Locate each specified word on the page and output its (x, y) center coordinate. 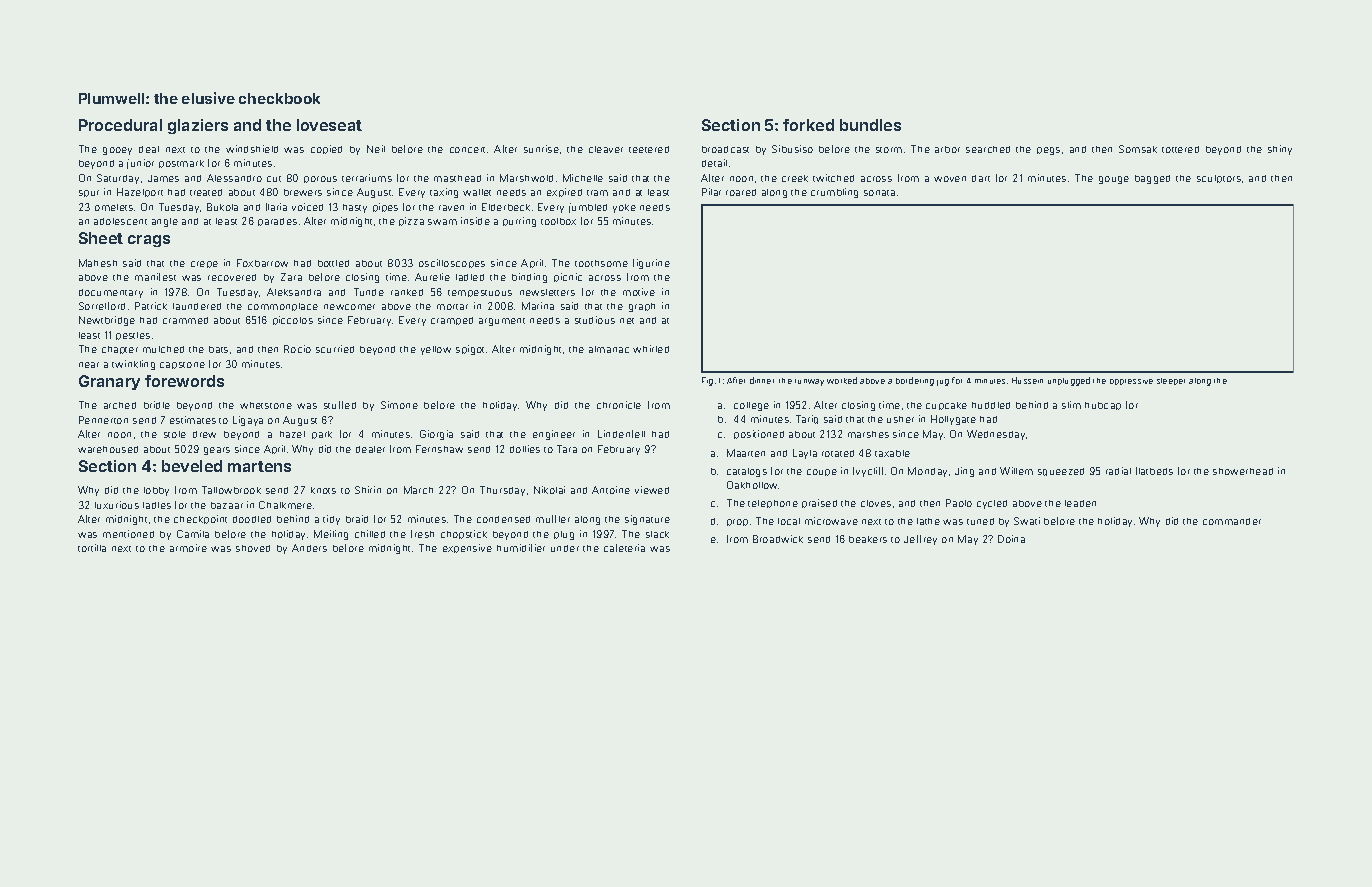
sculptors (1219, 179)
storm (889, 150)
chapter (120, 350)
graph (642, 307)
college (751, 406)
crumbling (834, 193)
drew (204, 434)
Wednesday (996, 435)
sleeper (1171, 381)
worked (842, 380)
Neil (376, 149)
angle (165, 222)
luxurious (117, 505)
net (627, 321)
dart (981, 178)
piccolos (293, 320)
